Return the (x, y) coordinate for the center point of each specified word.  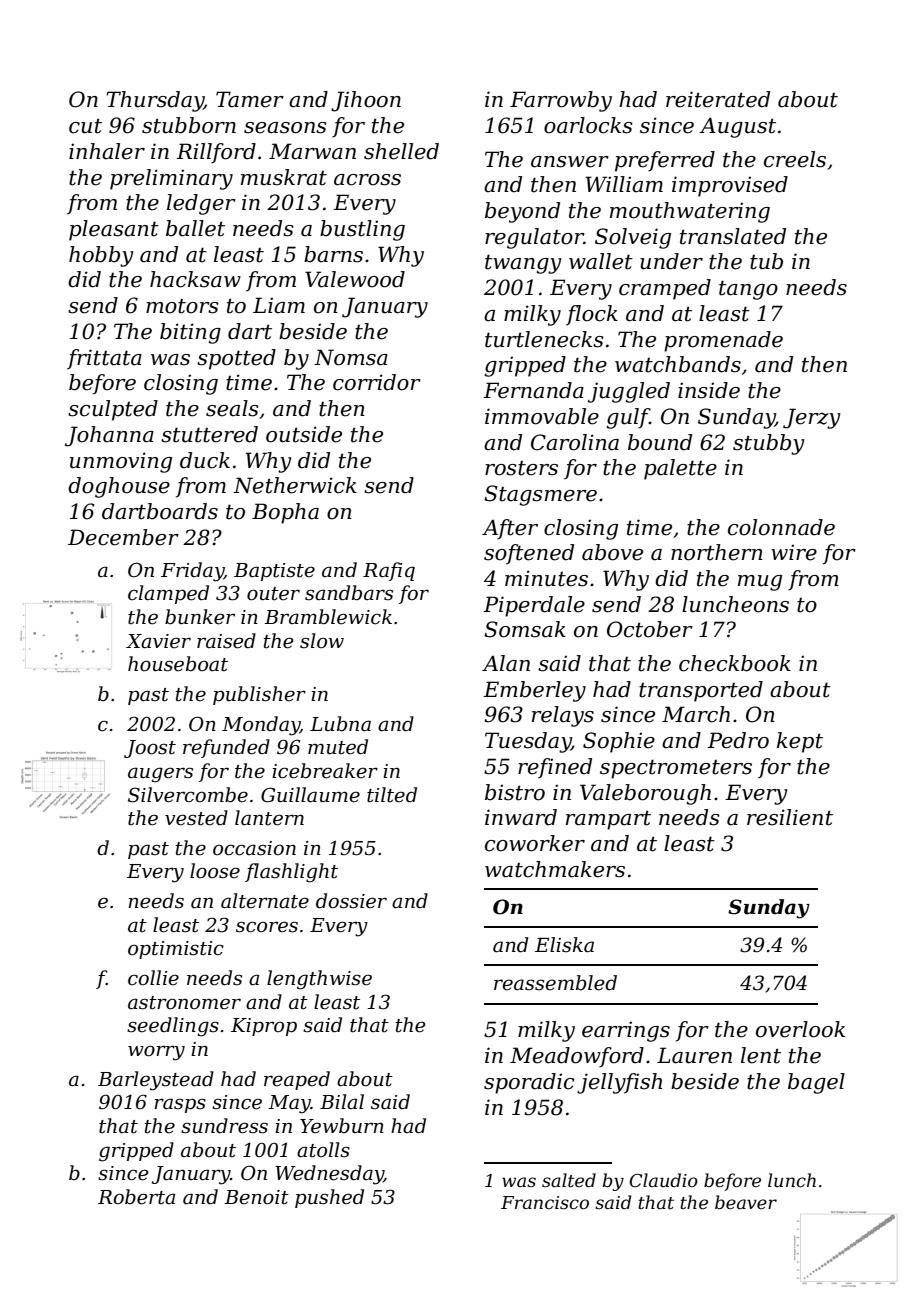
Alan (506, 663)
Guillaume (310, 795)
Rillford (216, 153)
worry (156, 1053)
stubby (769, 444)
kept (800, 742)
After (510, 529)
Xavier (158, 641)
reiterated (718, 99)
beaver (746, 1202)
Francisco (545, 1203)
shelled (401, 151)
